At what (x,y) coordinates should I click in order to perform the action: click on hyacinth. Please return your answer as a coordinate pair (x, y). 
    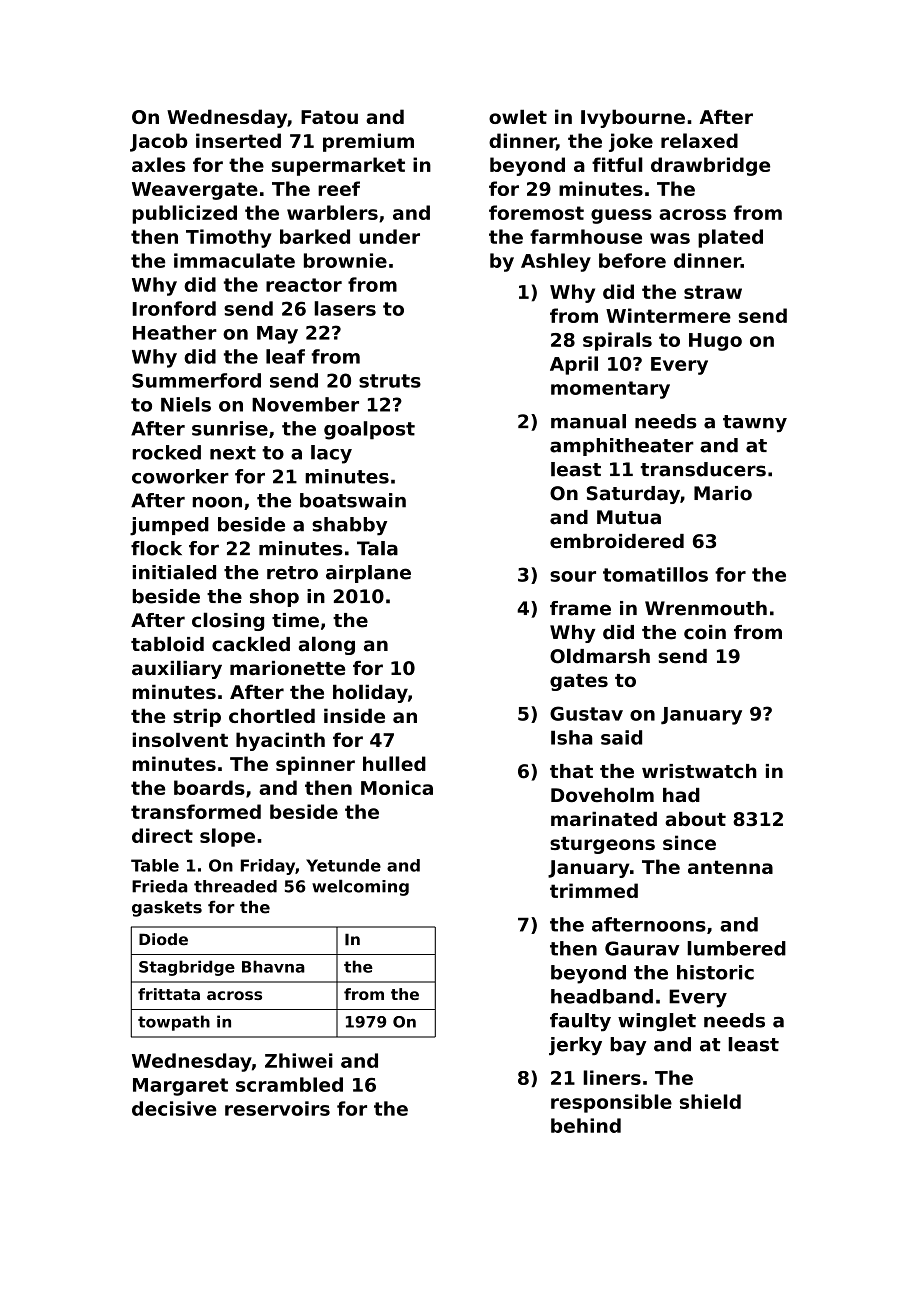
    Looking at the image, I should click on (280, 741).
